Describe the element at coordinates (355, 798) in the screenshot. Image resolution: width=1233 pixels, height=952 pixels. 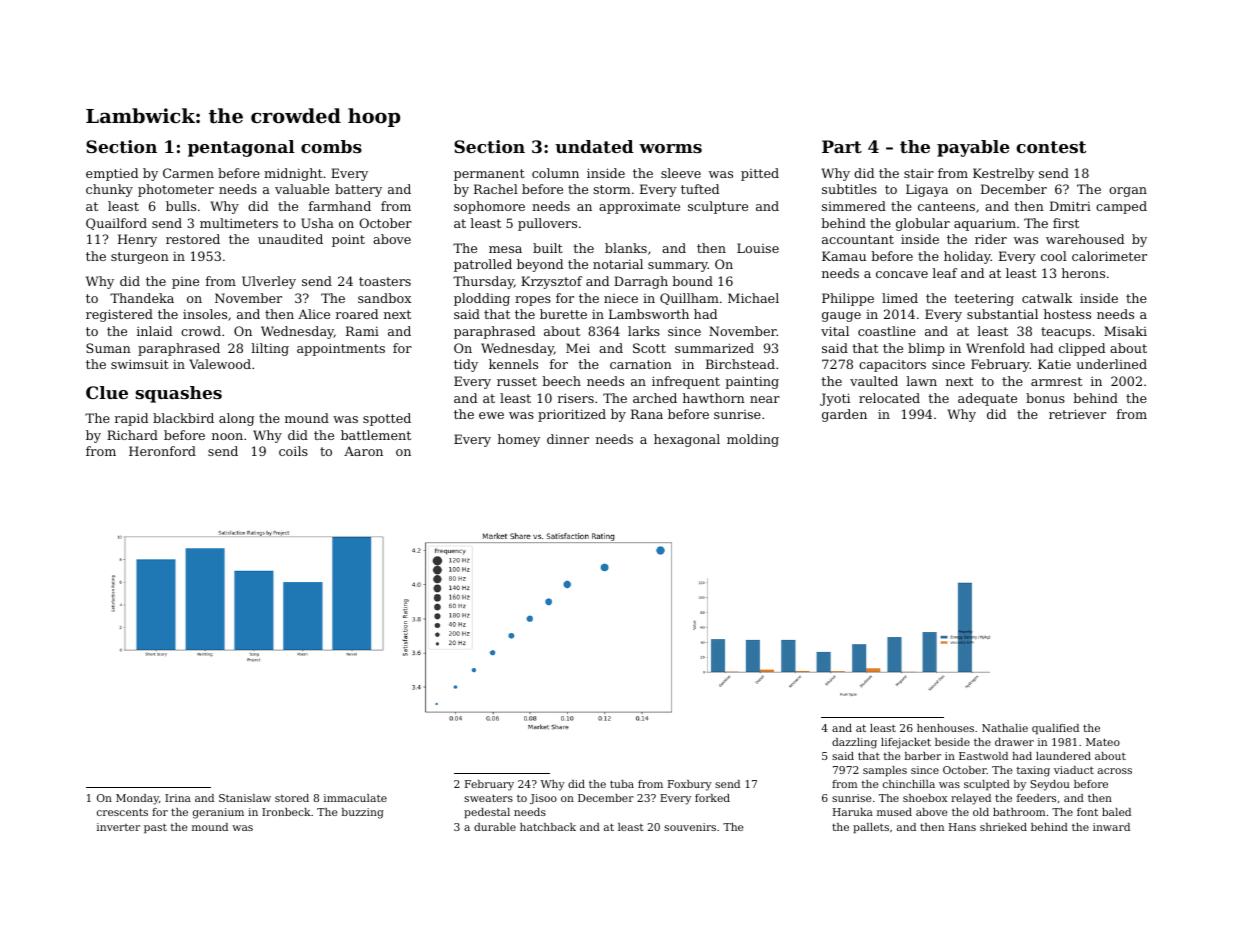
I see `immaculate` at that location.
